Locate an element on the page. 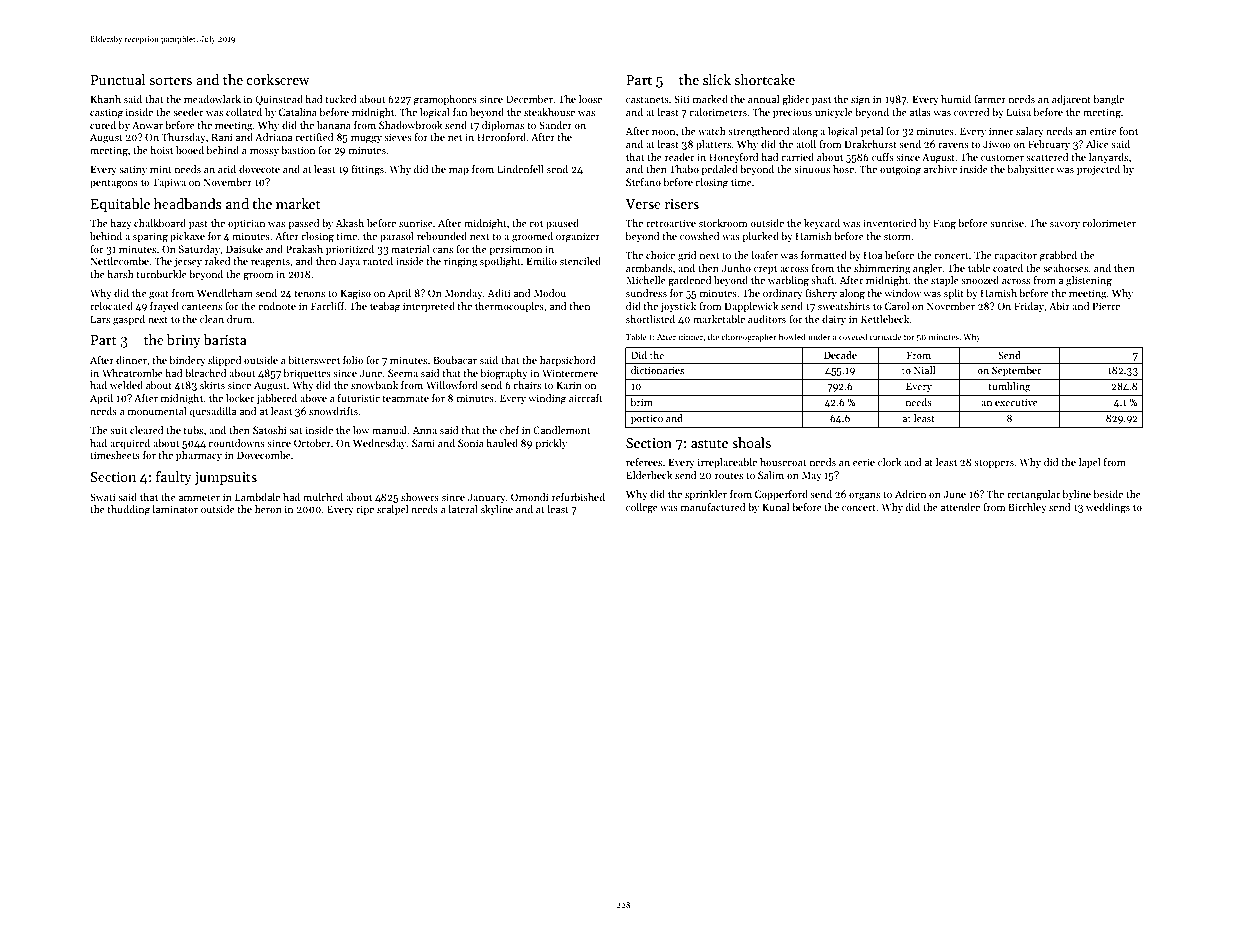 This image has height=952, width=1233. ripe is located at coordinates (365, 510).
